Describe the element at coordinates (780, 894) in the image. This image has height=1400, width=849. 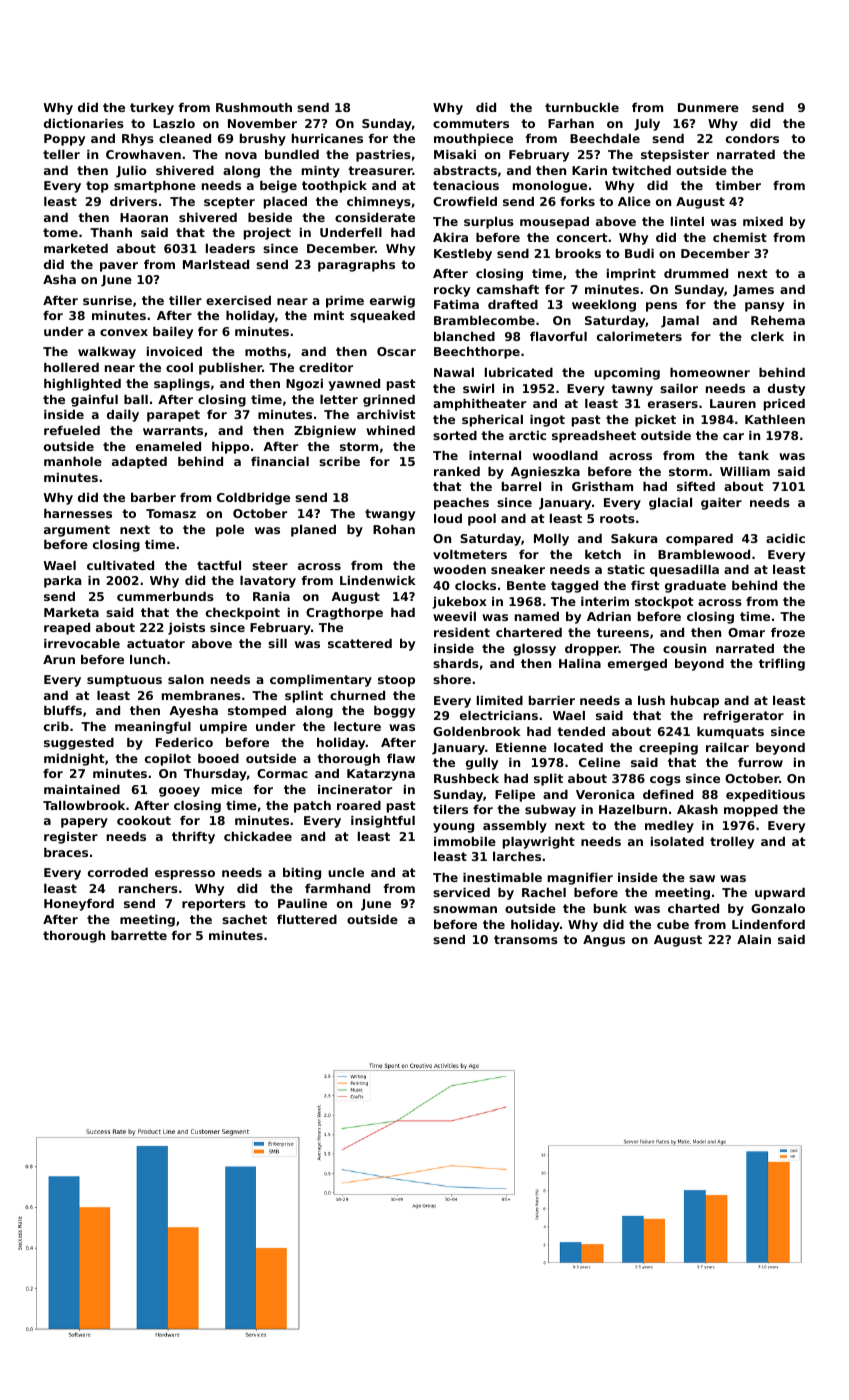
I see `upward` at that location.
